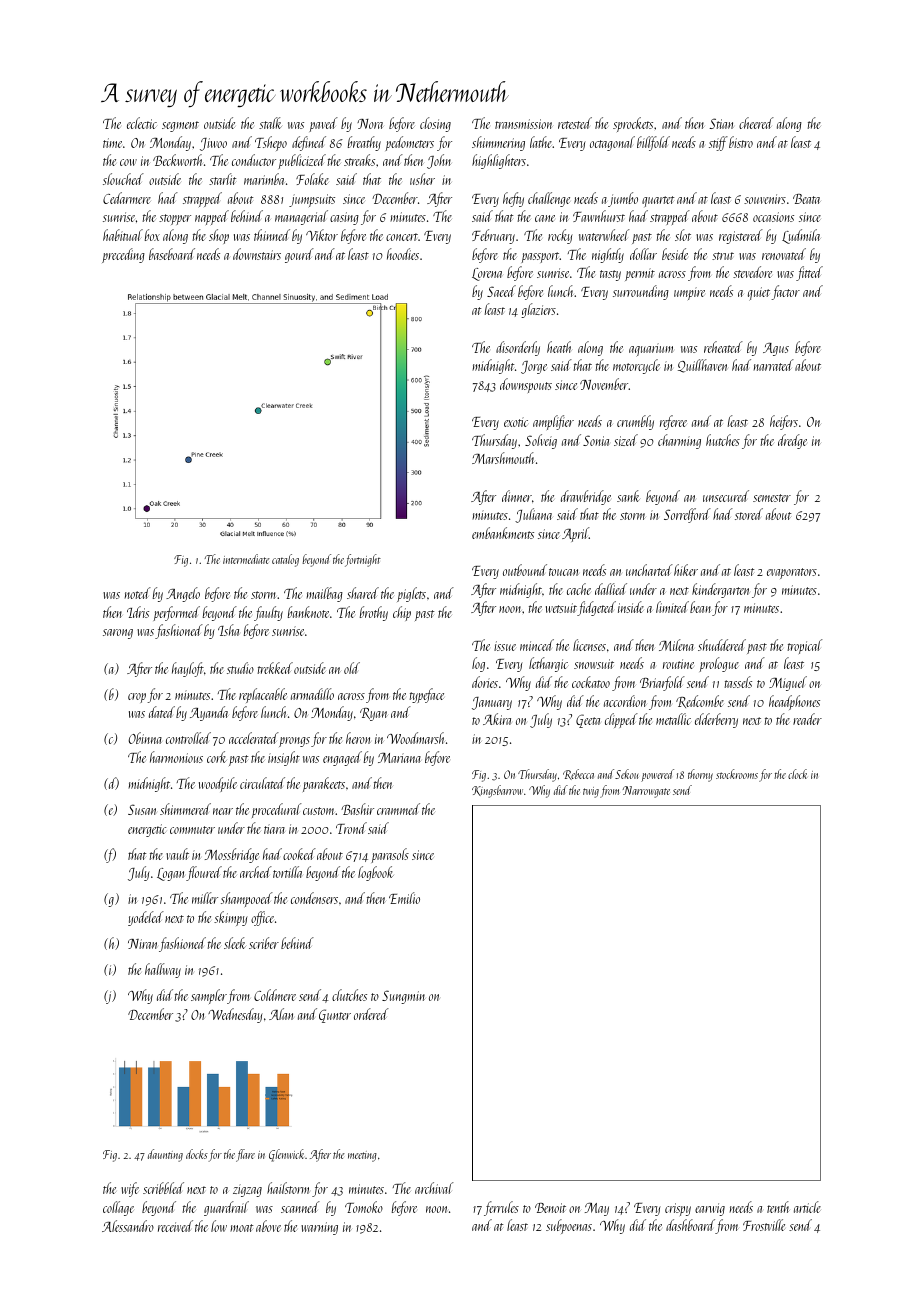 The height and width of the image is (1308, 924). What do you see at coordinates (517, 496) in the image?
I see `dinner` at bounding box center [517, 496].
